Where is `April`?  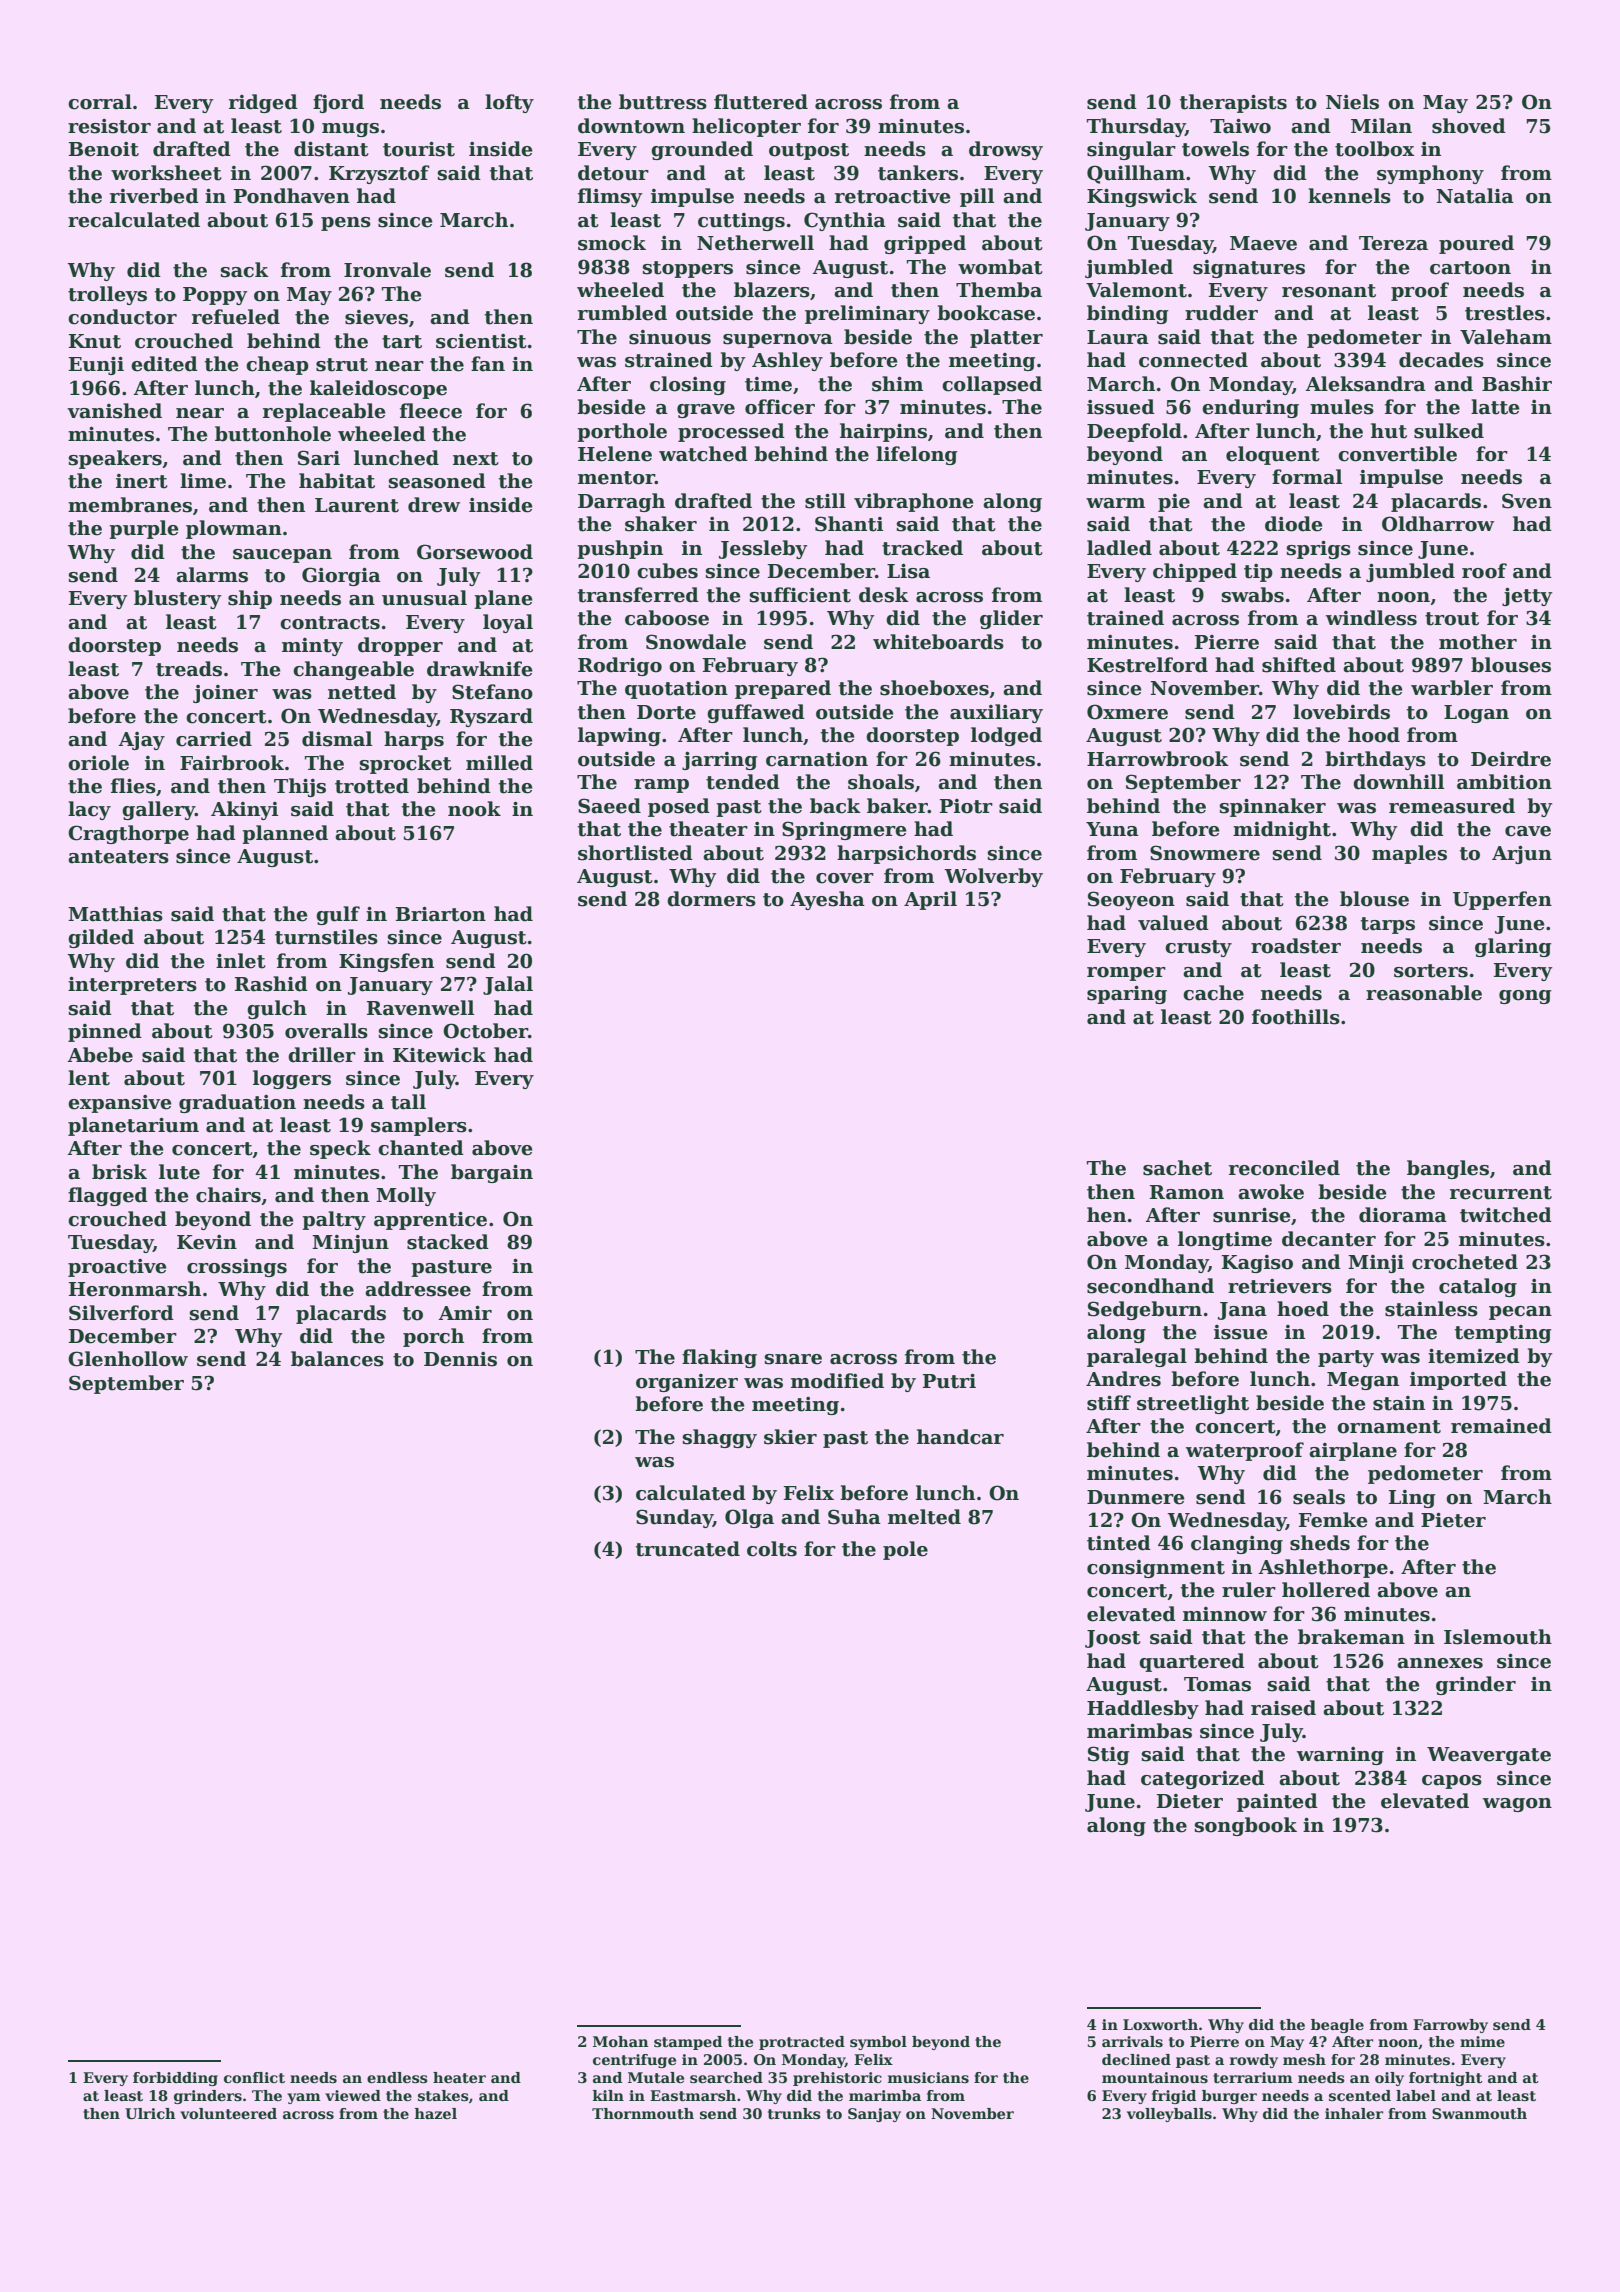
April is located at coordinates (930, 900).
